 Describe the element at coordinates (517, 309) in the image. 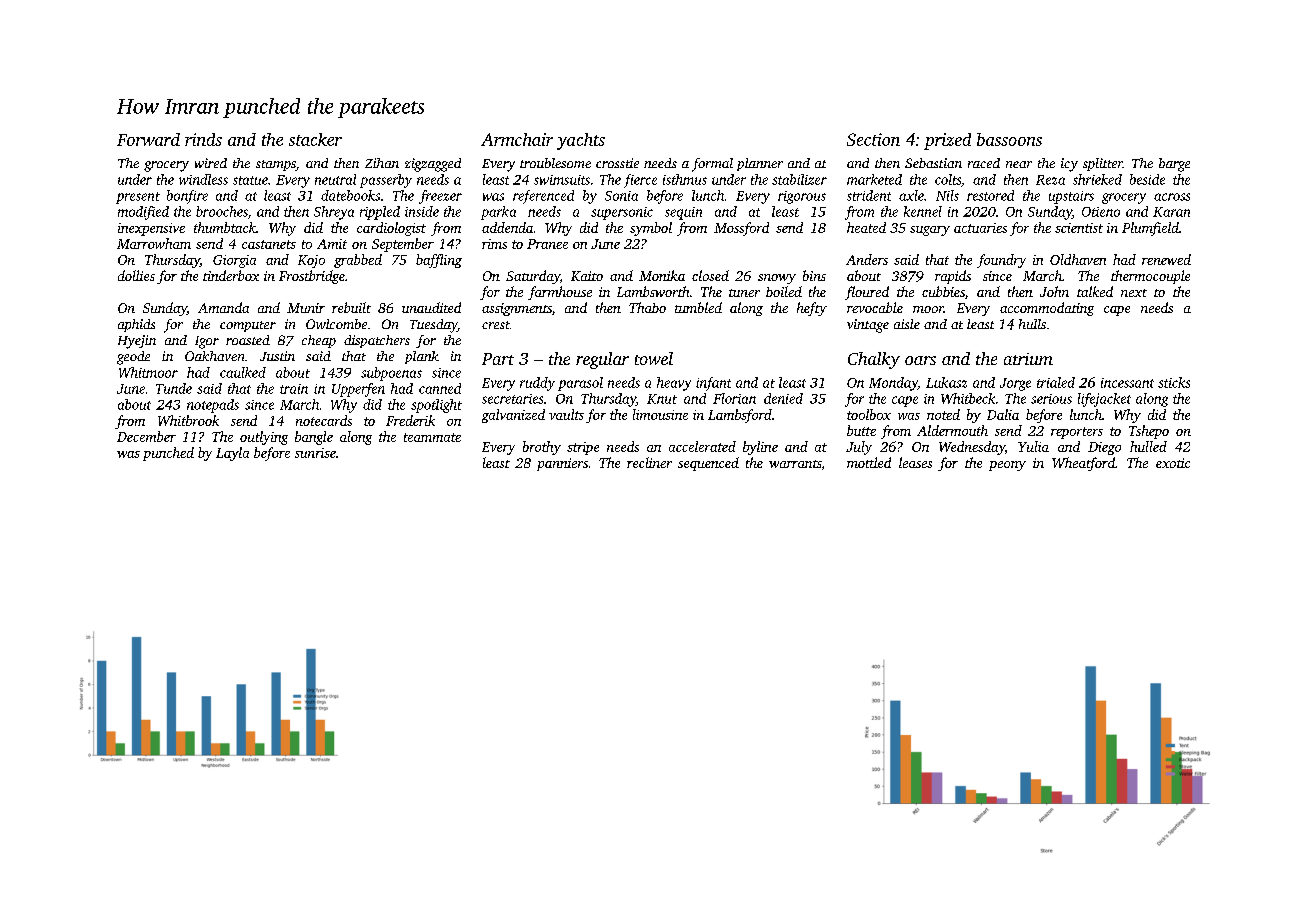

I see `assignments` at that location.
